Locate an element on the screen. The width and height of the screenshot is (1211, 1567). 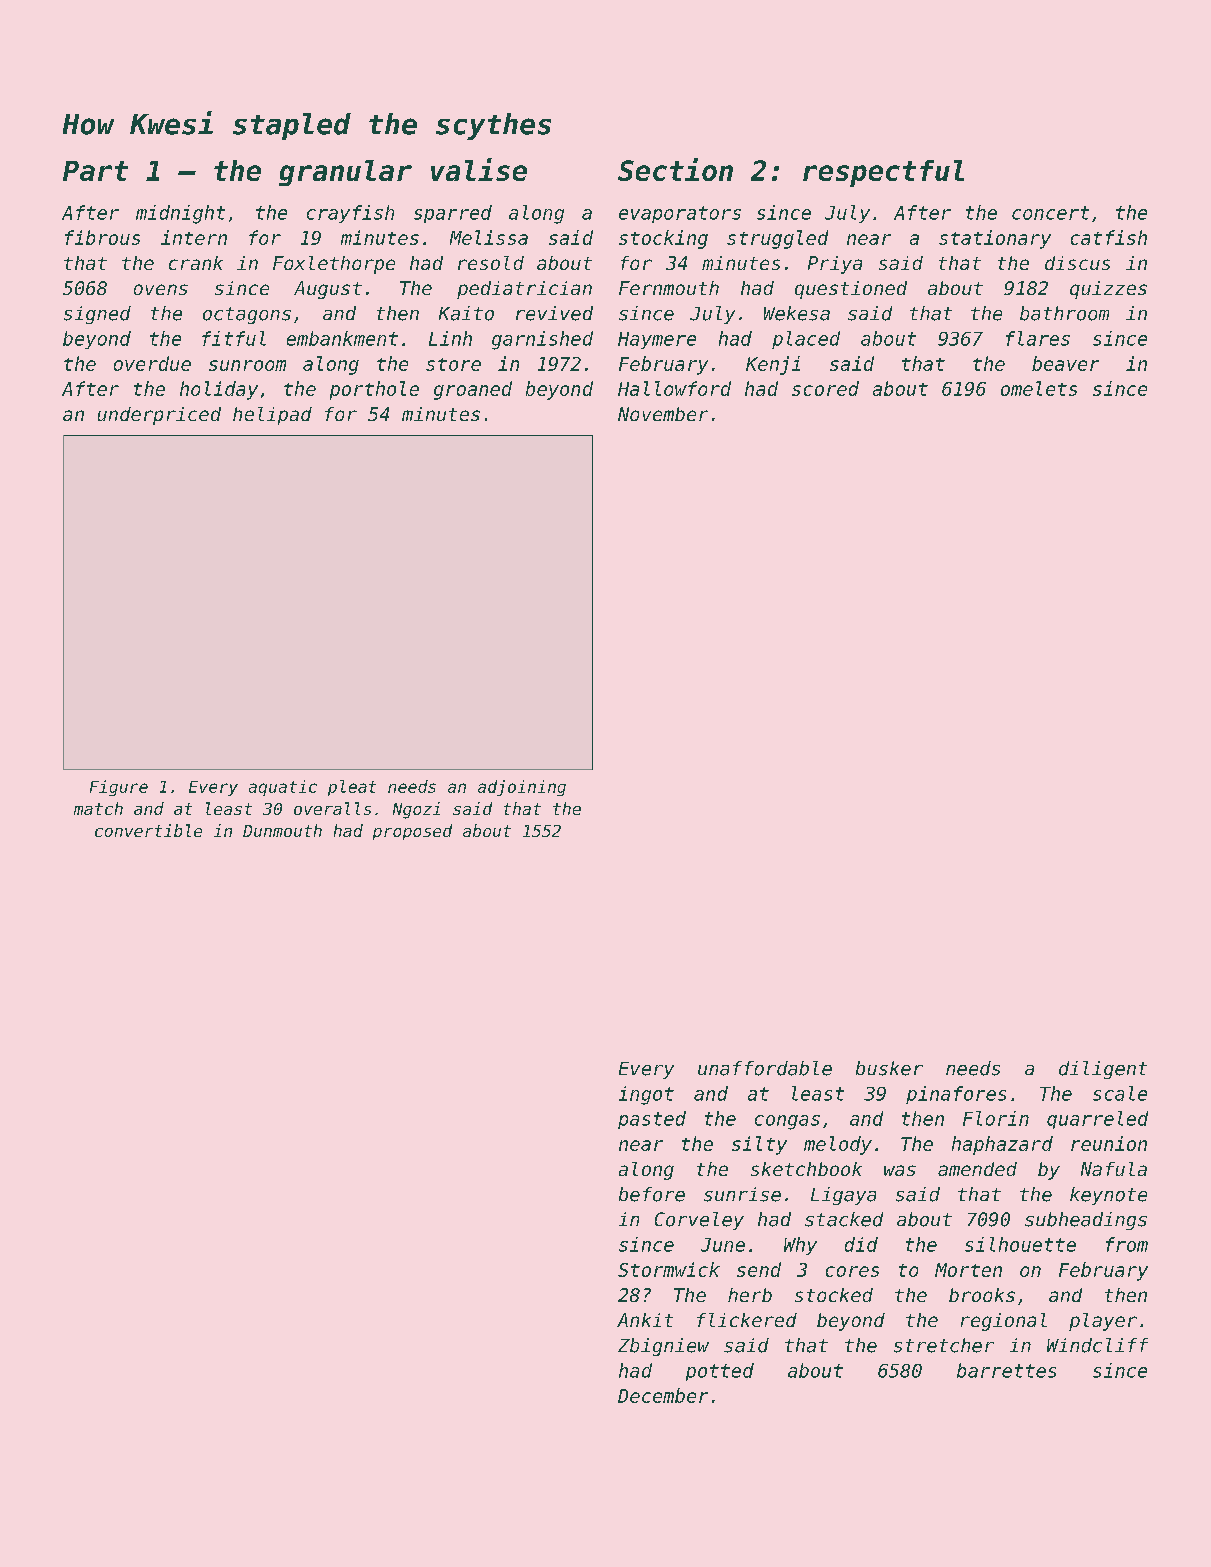
garnished is located at coordinates (542, 340).
